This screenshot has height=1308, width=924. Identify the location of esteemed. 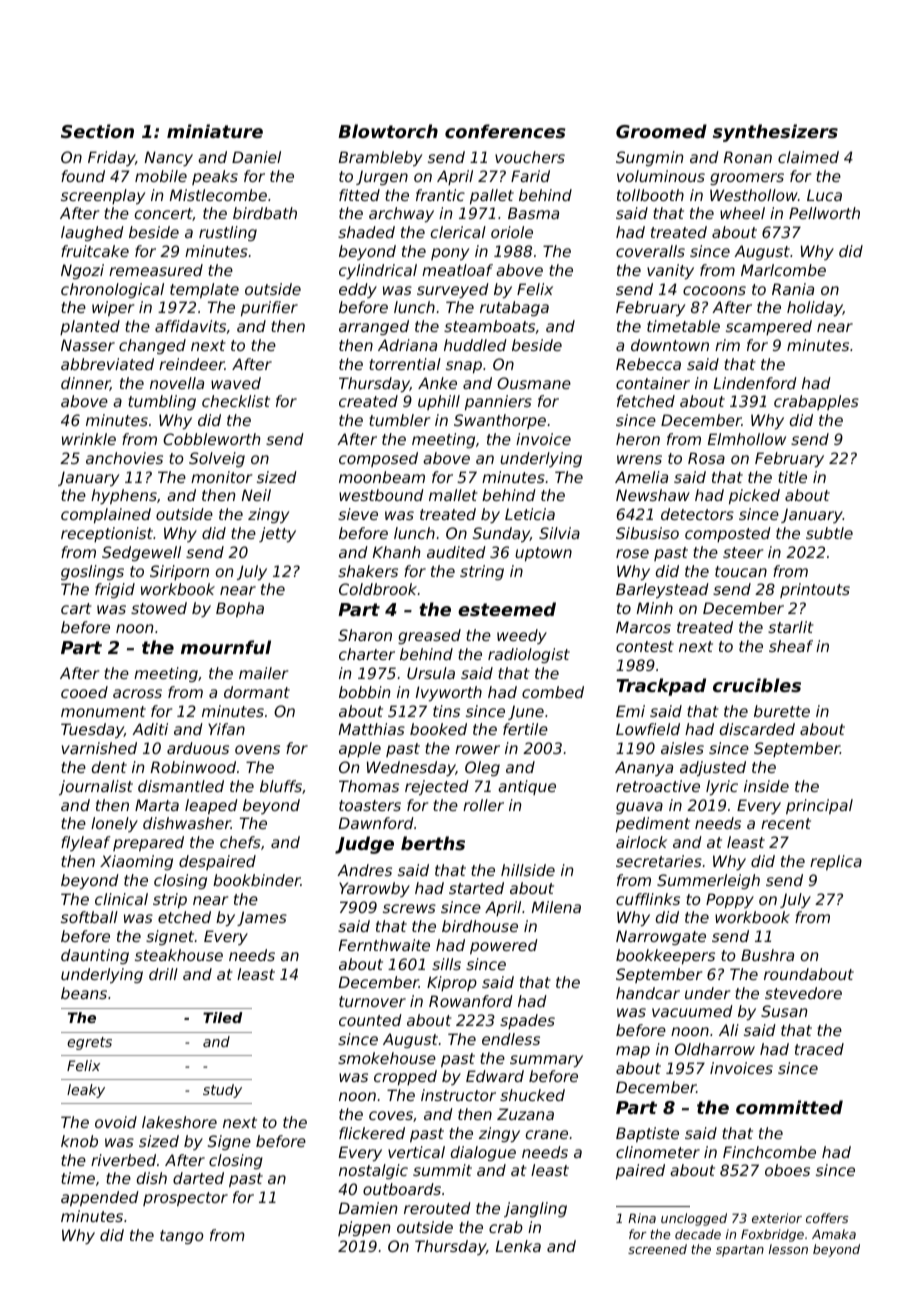
(507, 609).
